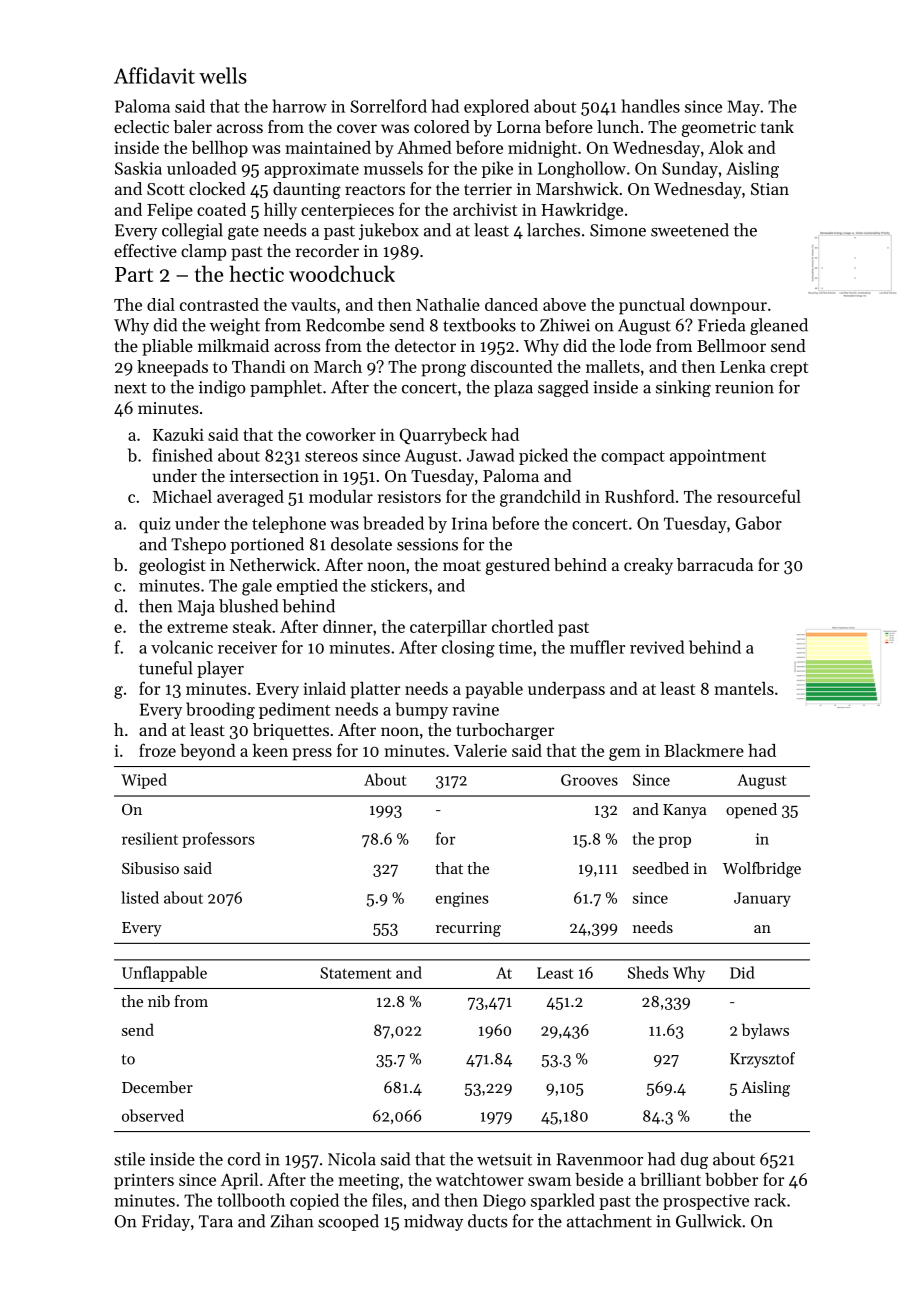 The height and width of the page is (1311, 924). I want to click on Jawad, so click(490, 455).
